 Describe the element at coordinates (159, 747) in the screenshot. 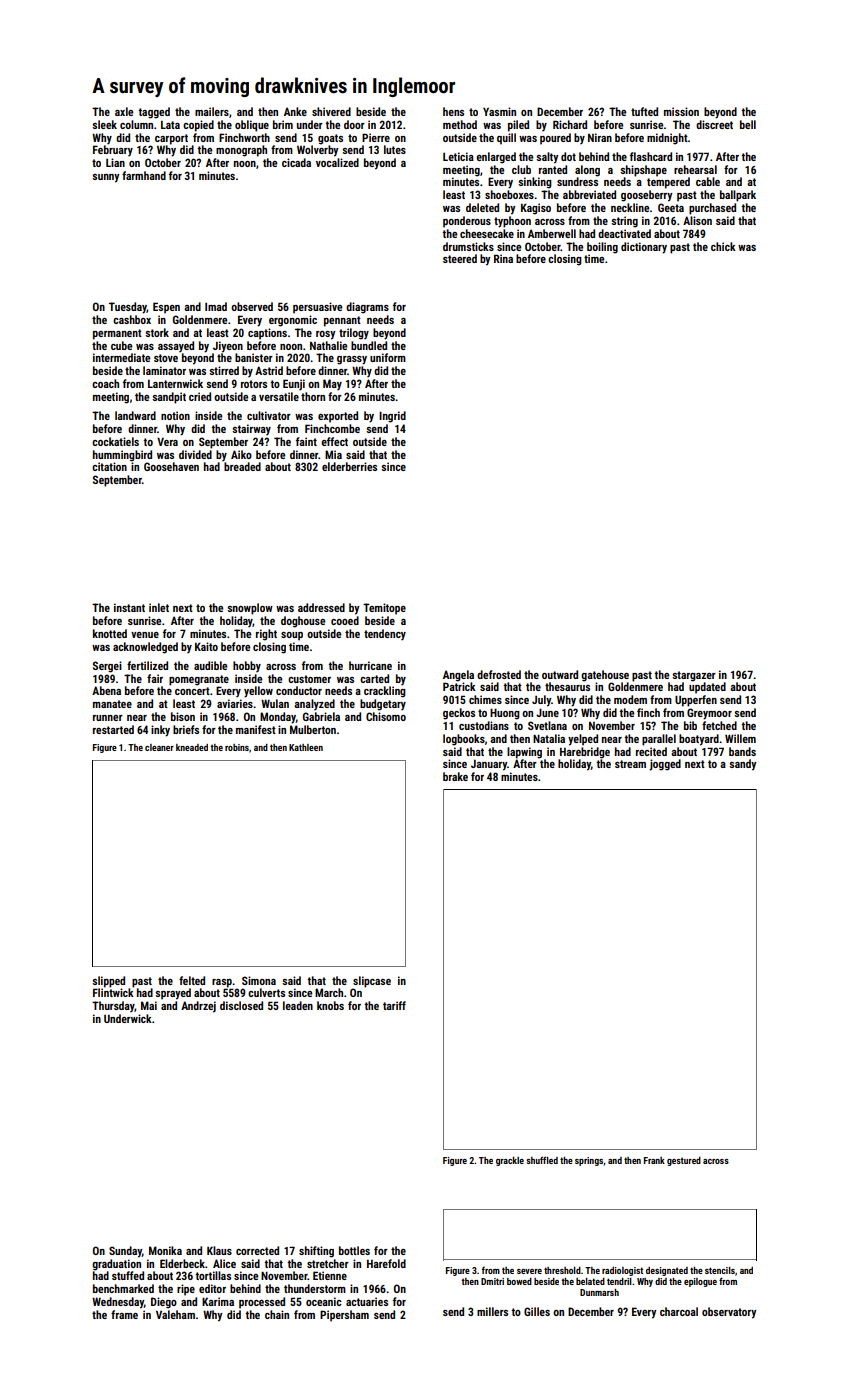

I see `cleaner` at that location.
